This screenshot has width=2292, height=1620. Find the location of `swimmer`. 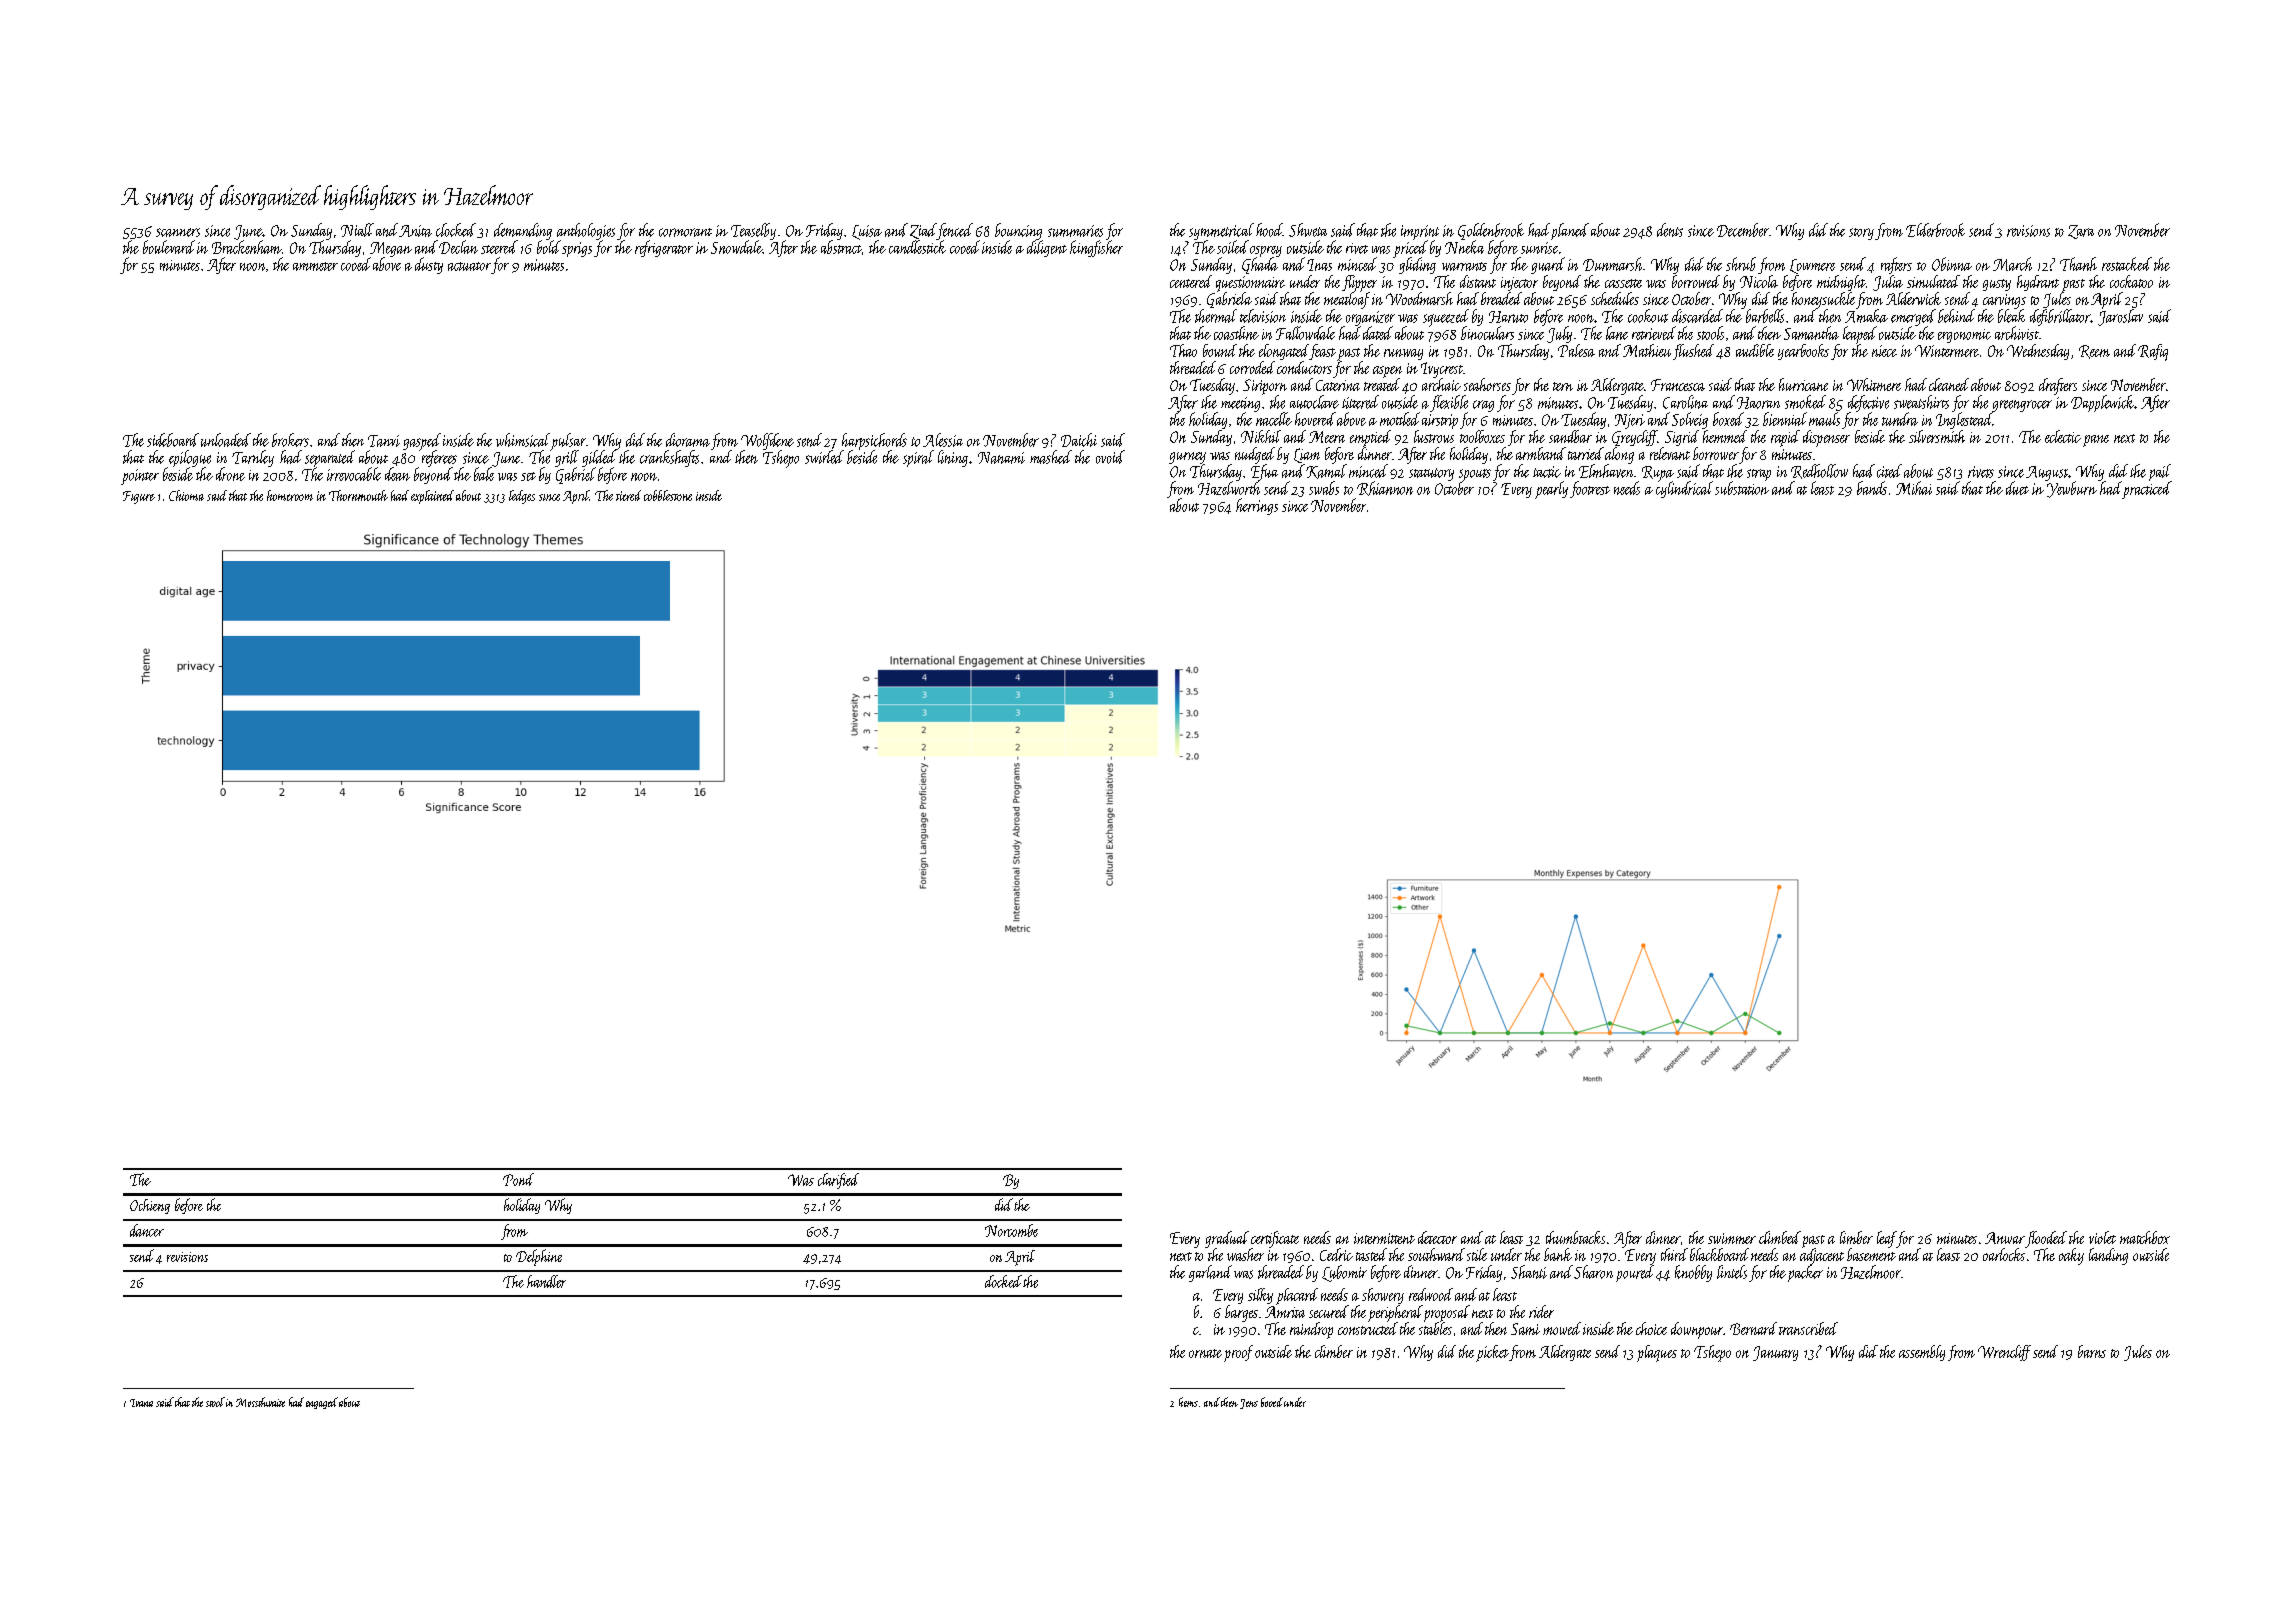

swimmer is located at coordinates (1732, 1238).
